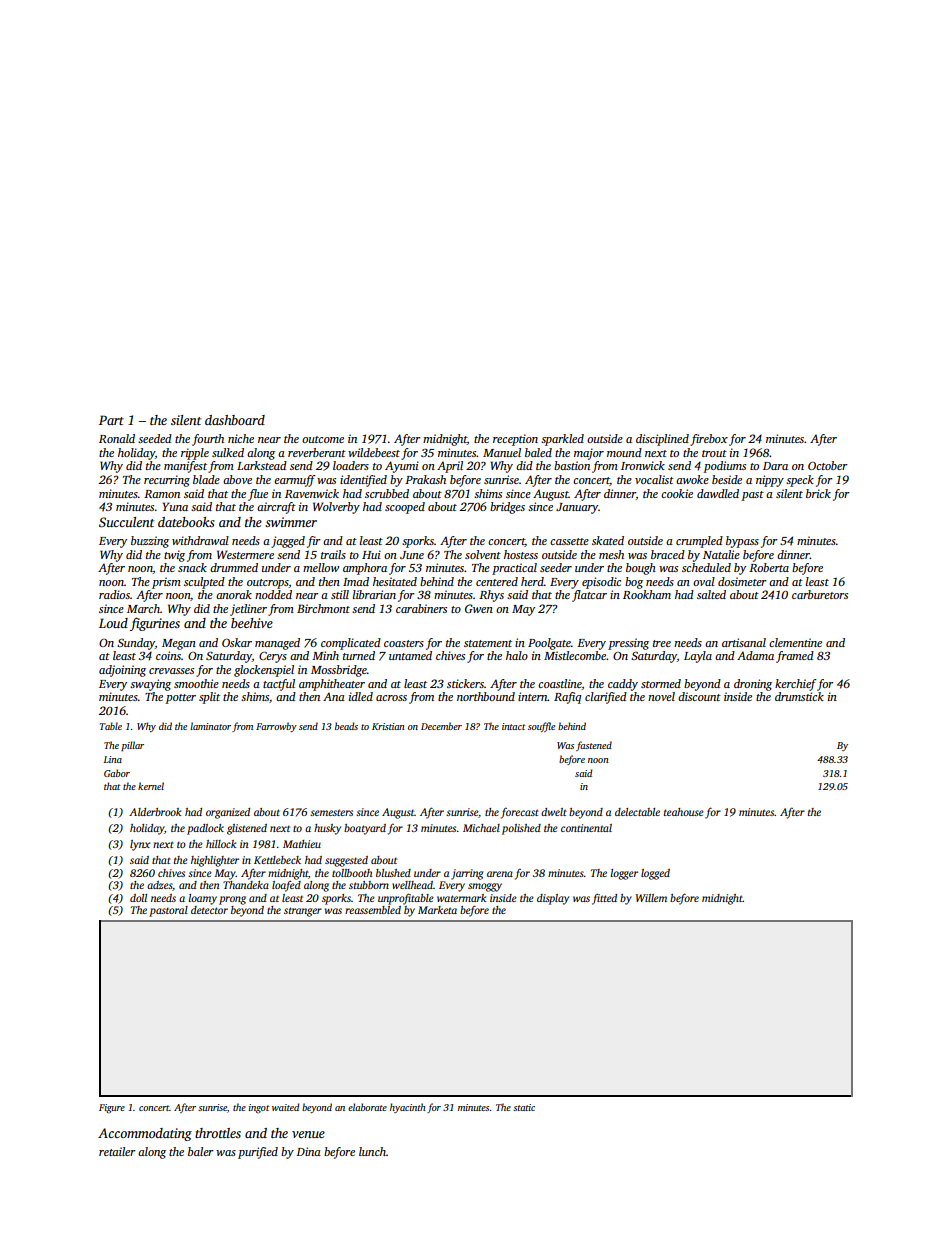 The height and width of the document is (1233, 952). I want to click on drumstick, so click(799, 696).
